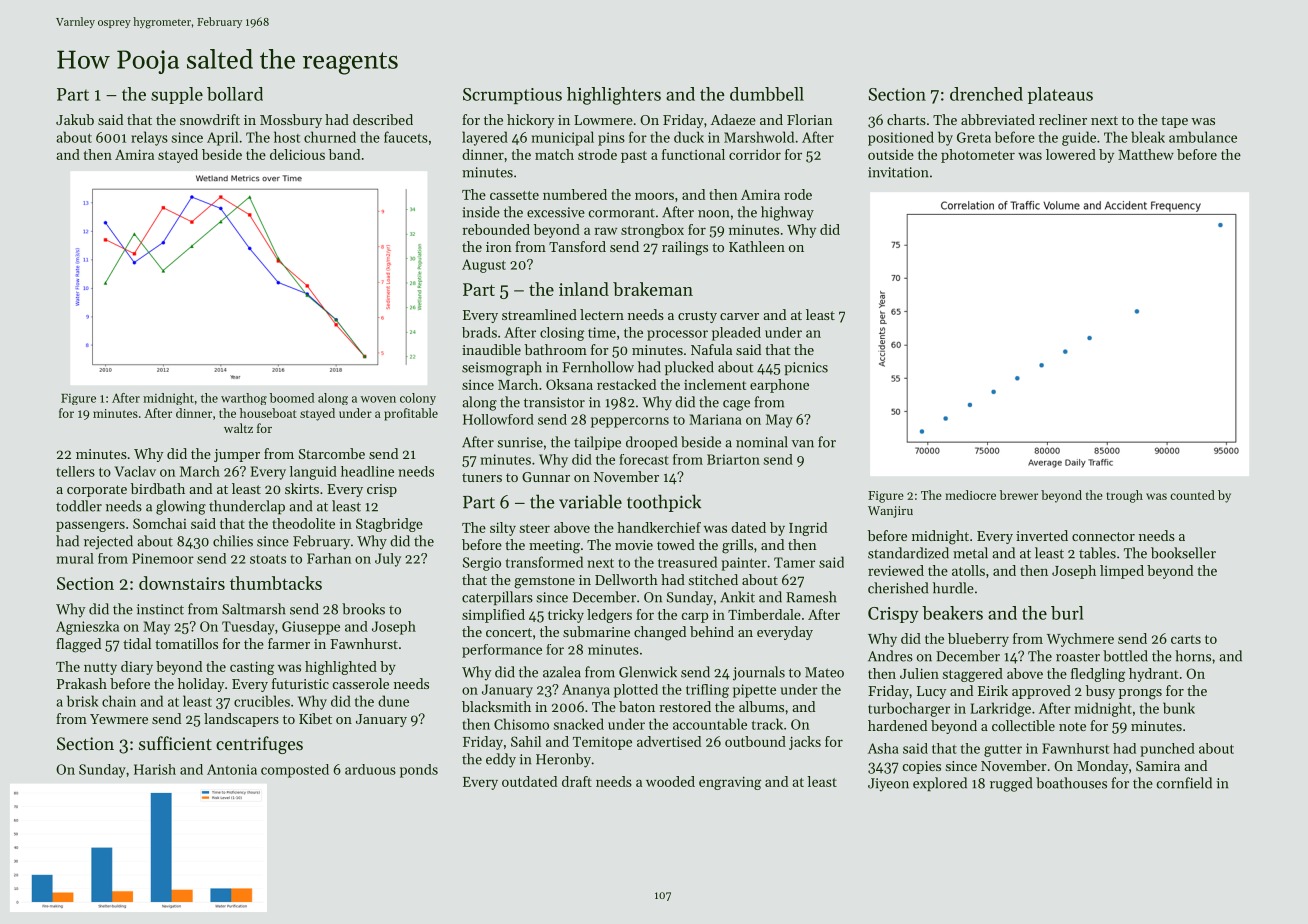 Image resolution: width=1308 pixels, height=924 pixels. What do you see at coordinates (713, 214) in the screenshot?
I see `noon` at bounding box center [713, 214].
